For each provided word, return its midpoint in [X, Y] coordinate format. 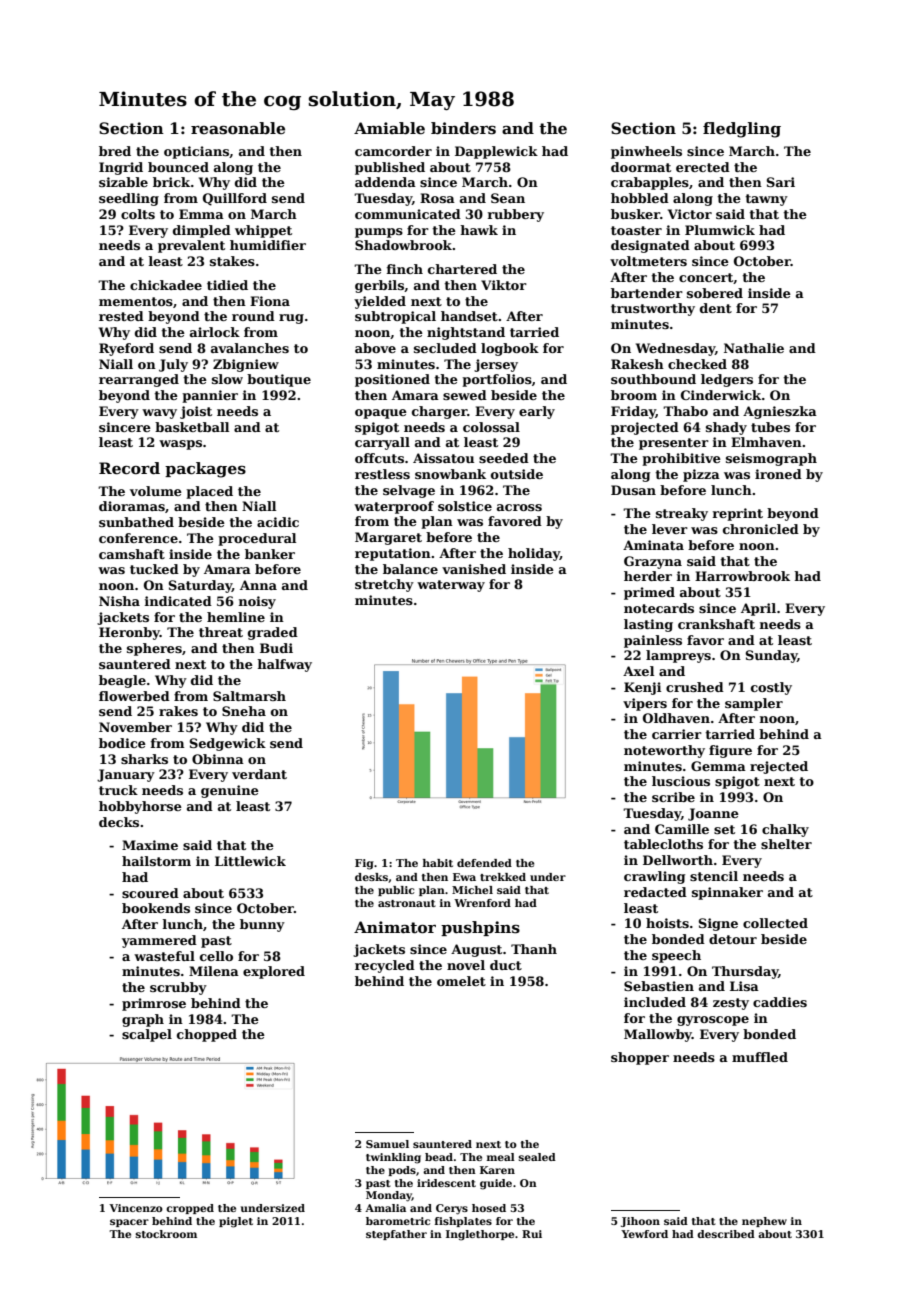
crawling [654, 877]
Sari [781, 182]
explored [274, 972]
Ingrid [121, 168]
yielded [380, 302]
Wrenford [482, 903]
